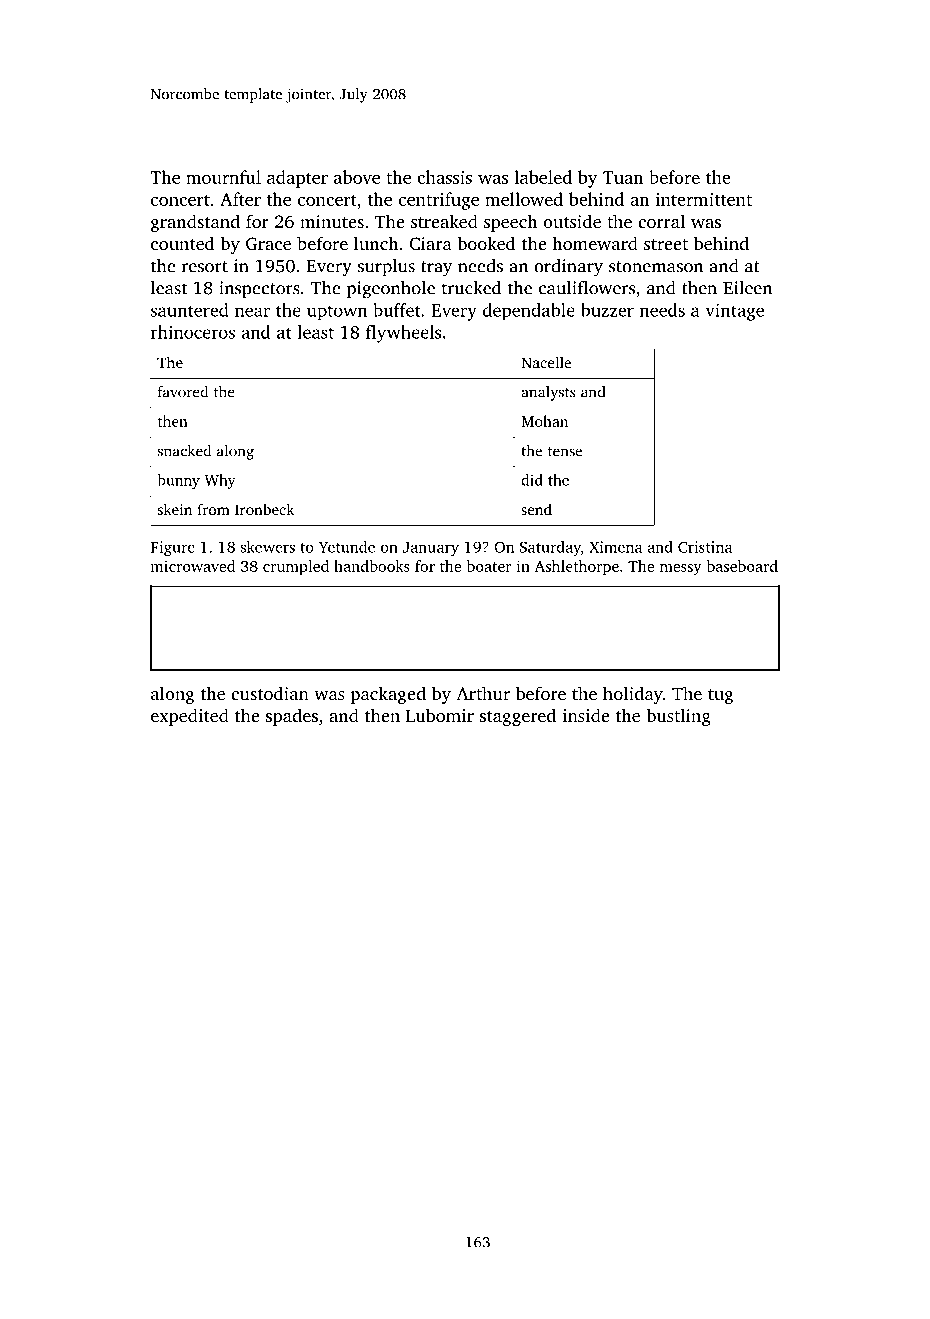 This document has height=1319, width=930. Describe the element at coordinates (565, 452) in the document. I see `tense` at that location.
